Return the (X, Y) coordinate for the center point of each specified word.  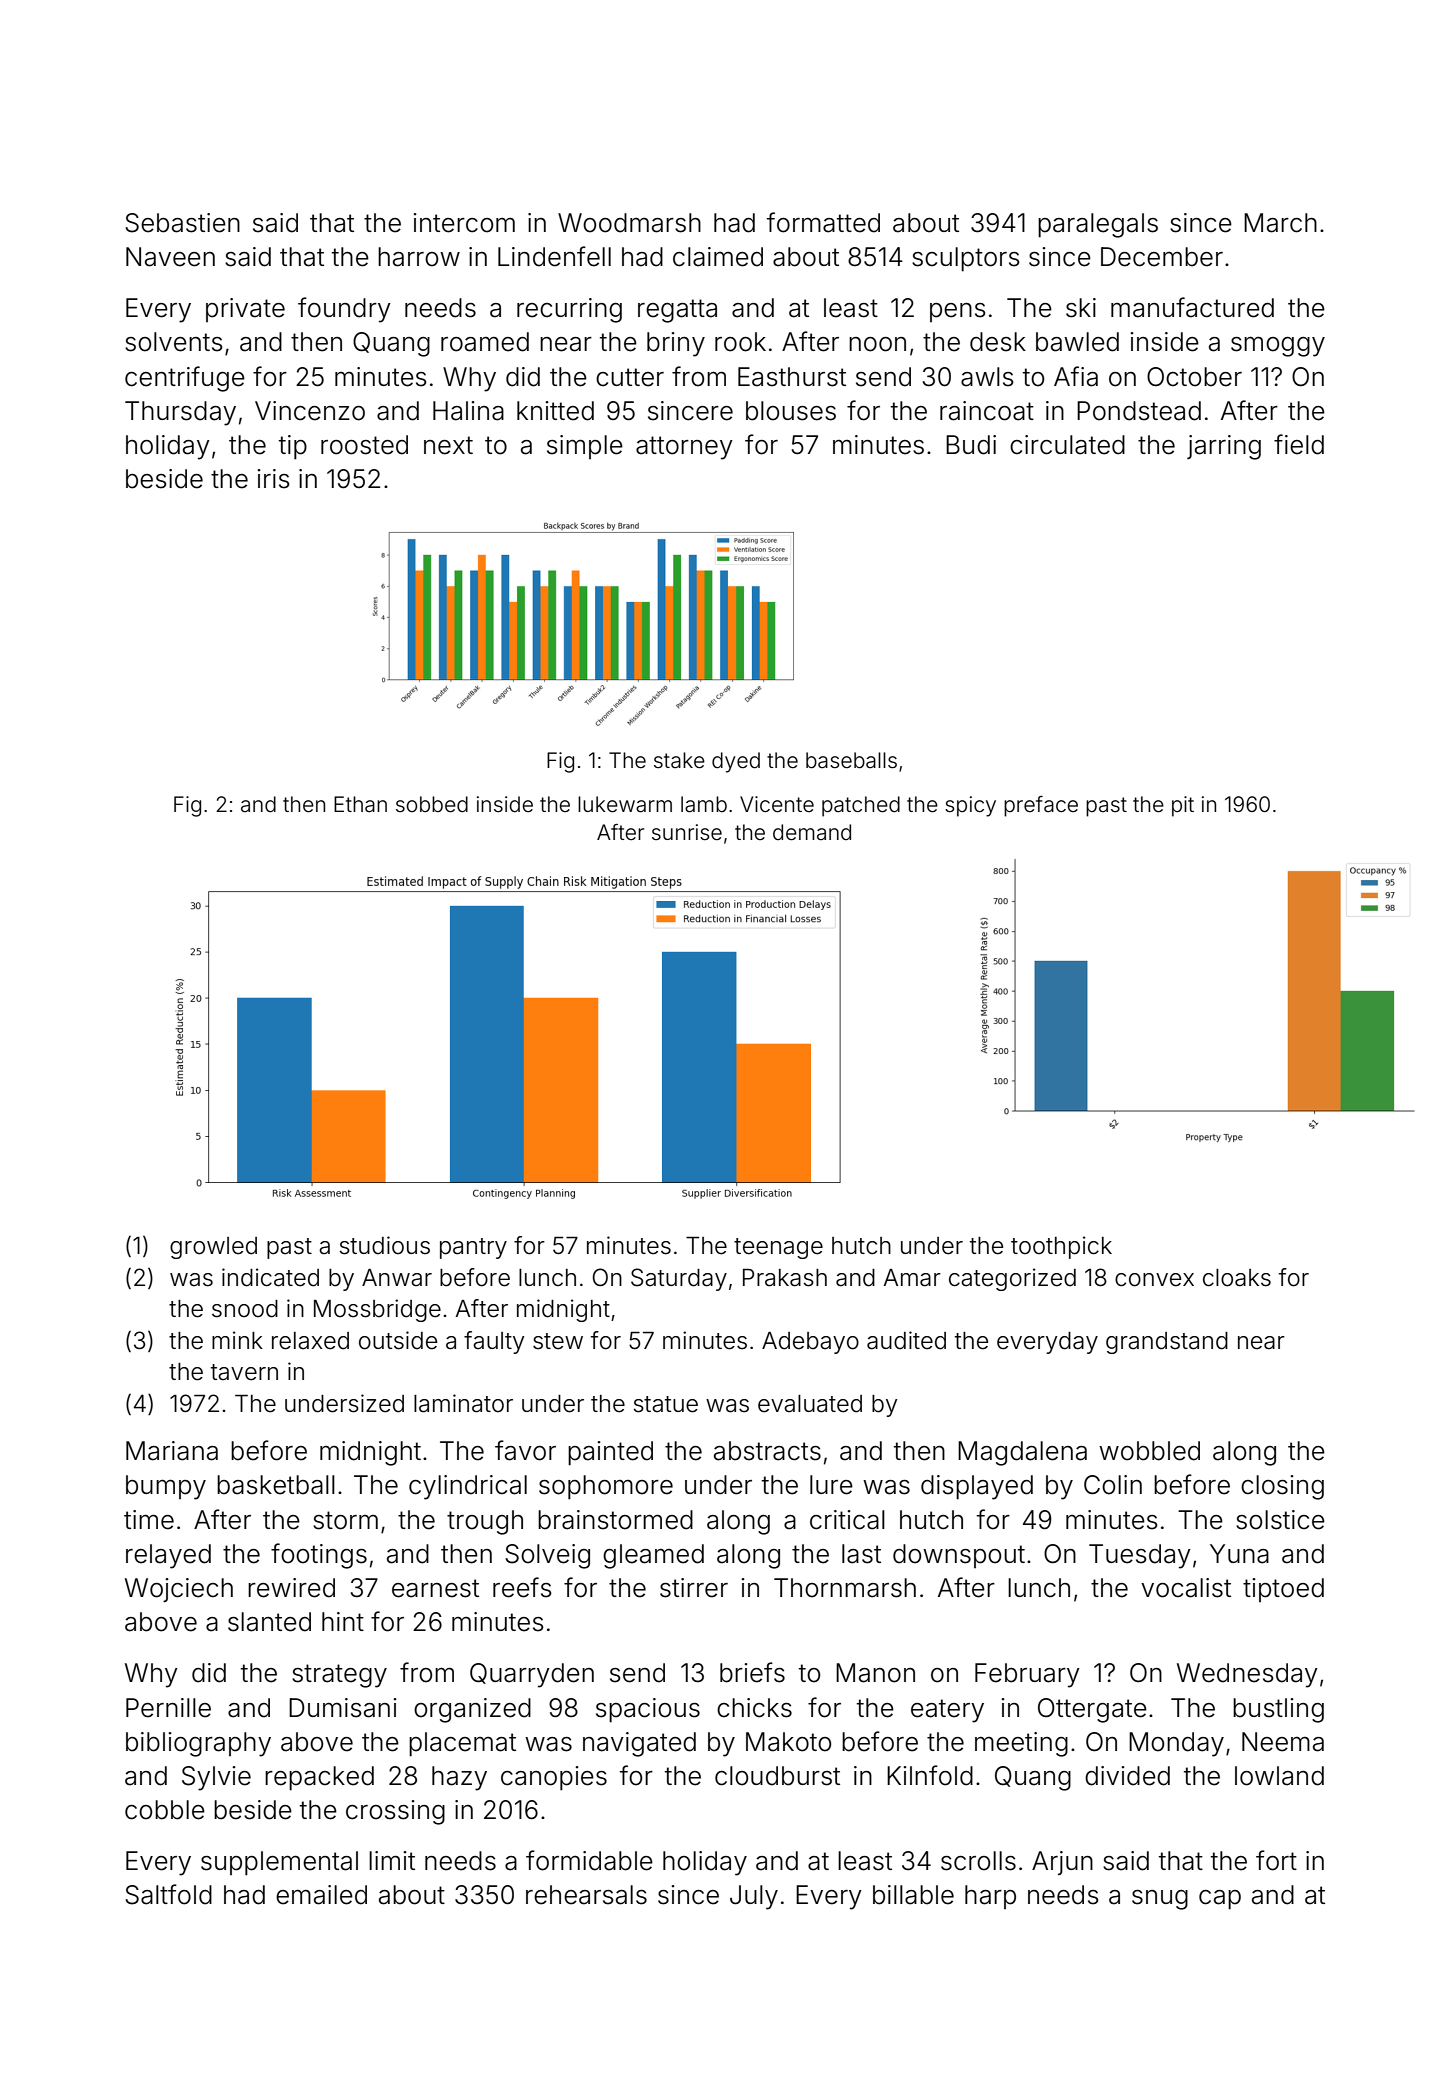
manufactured (1192, 307)
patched (861, 806)
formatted (823, 222)
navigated (639, 1744)
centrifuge (185, 379)
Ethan (360, 804)
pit (1183, 806)
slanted (269, 1622)
